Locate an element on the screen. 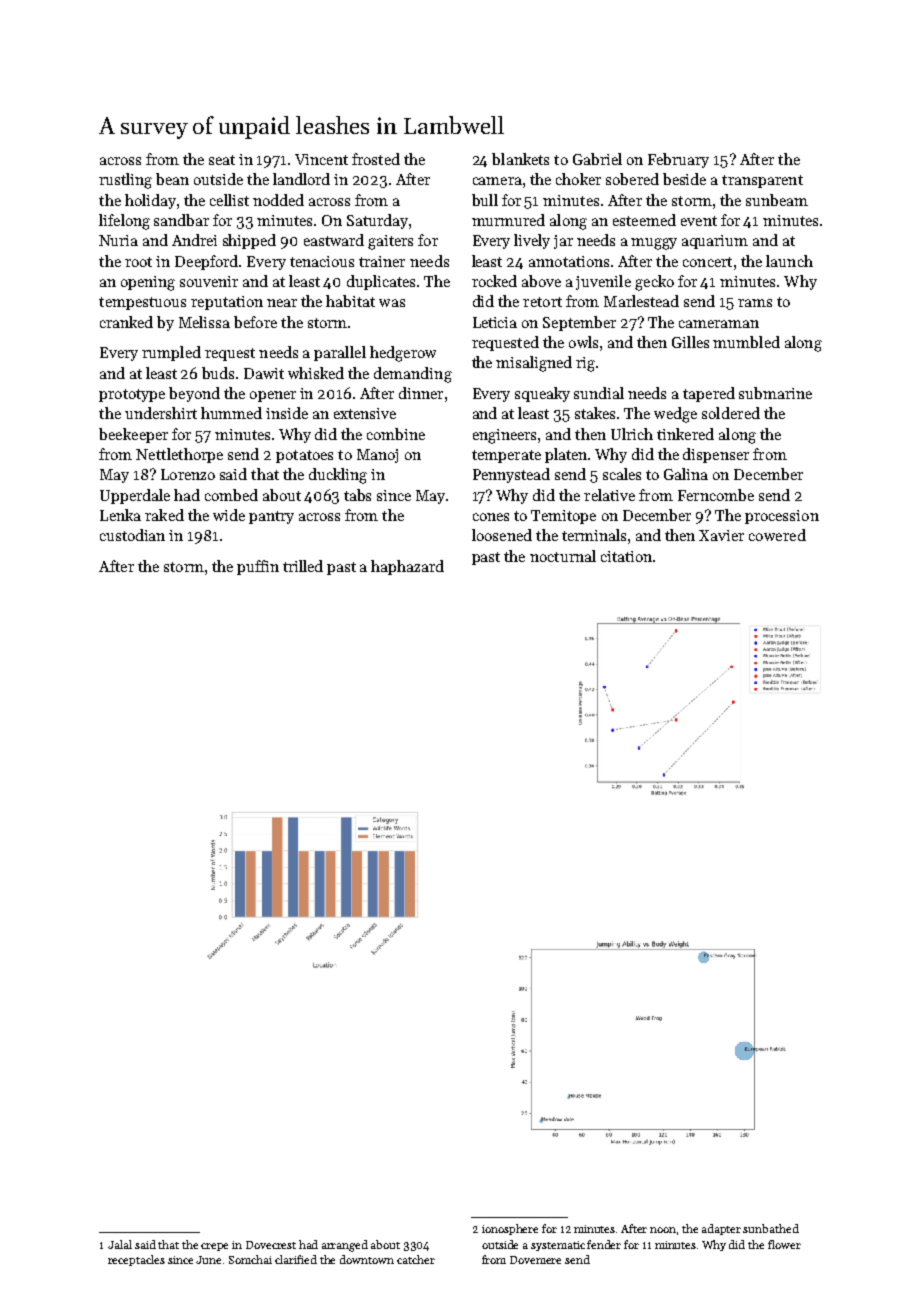  transparent is located at coordinates (762, 181).
